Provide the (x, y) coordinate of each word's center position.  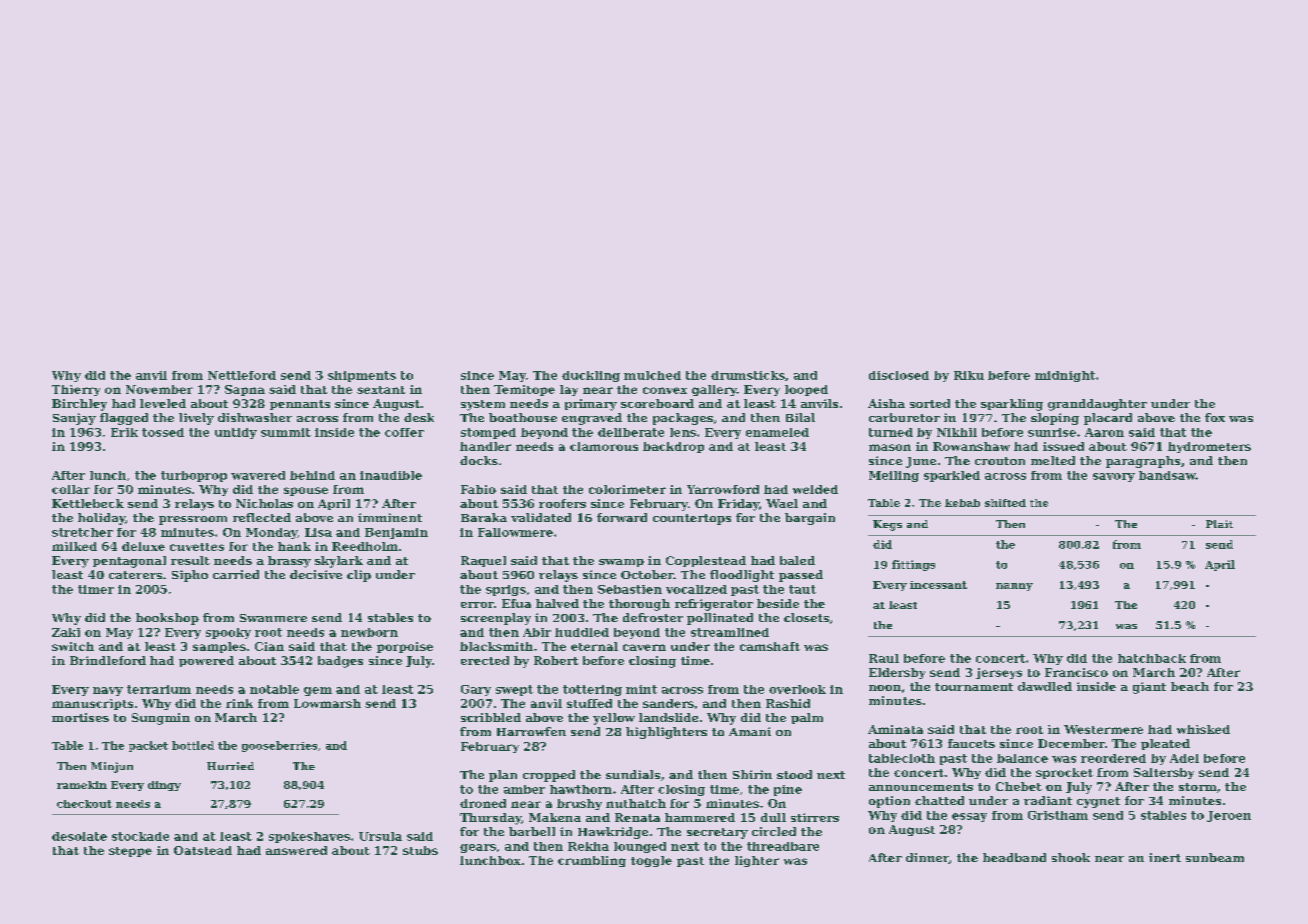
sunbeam (1215, 857)
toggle (651, 861)
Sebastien (630, 589)
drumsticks (748, 375)
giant (1149, 688)
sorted (930, 403)
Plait (1219, 524)
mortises (80, 717)
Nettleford (242, 375)
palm (807, 718)
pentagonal (129, 562)
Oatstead (203, 850)
